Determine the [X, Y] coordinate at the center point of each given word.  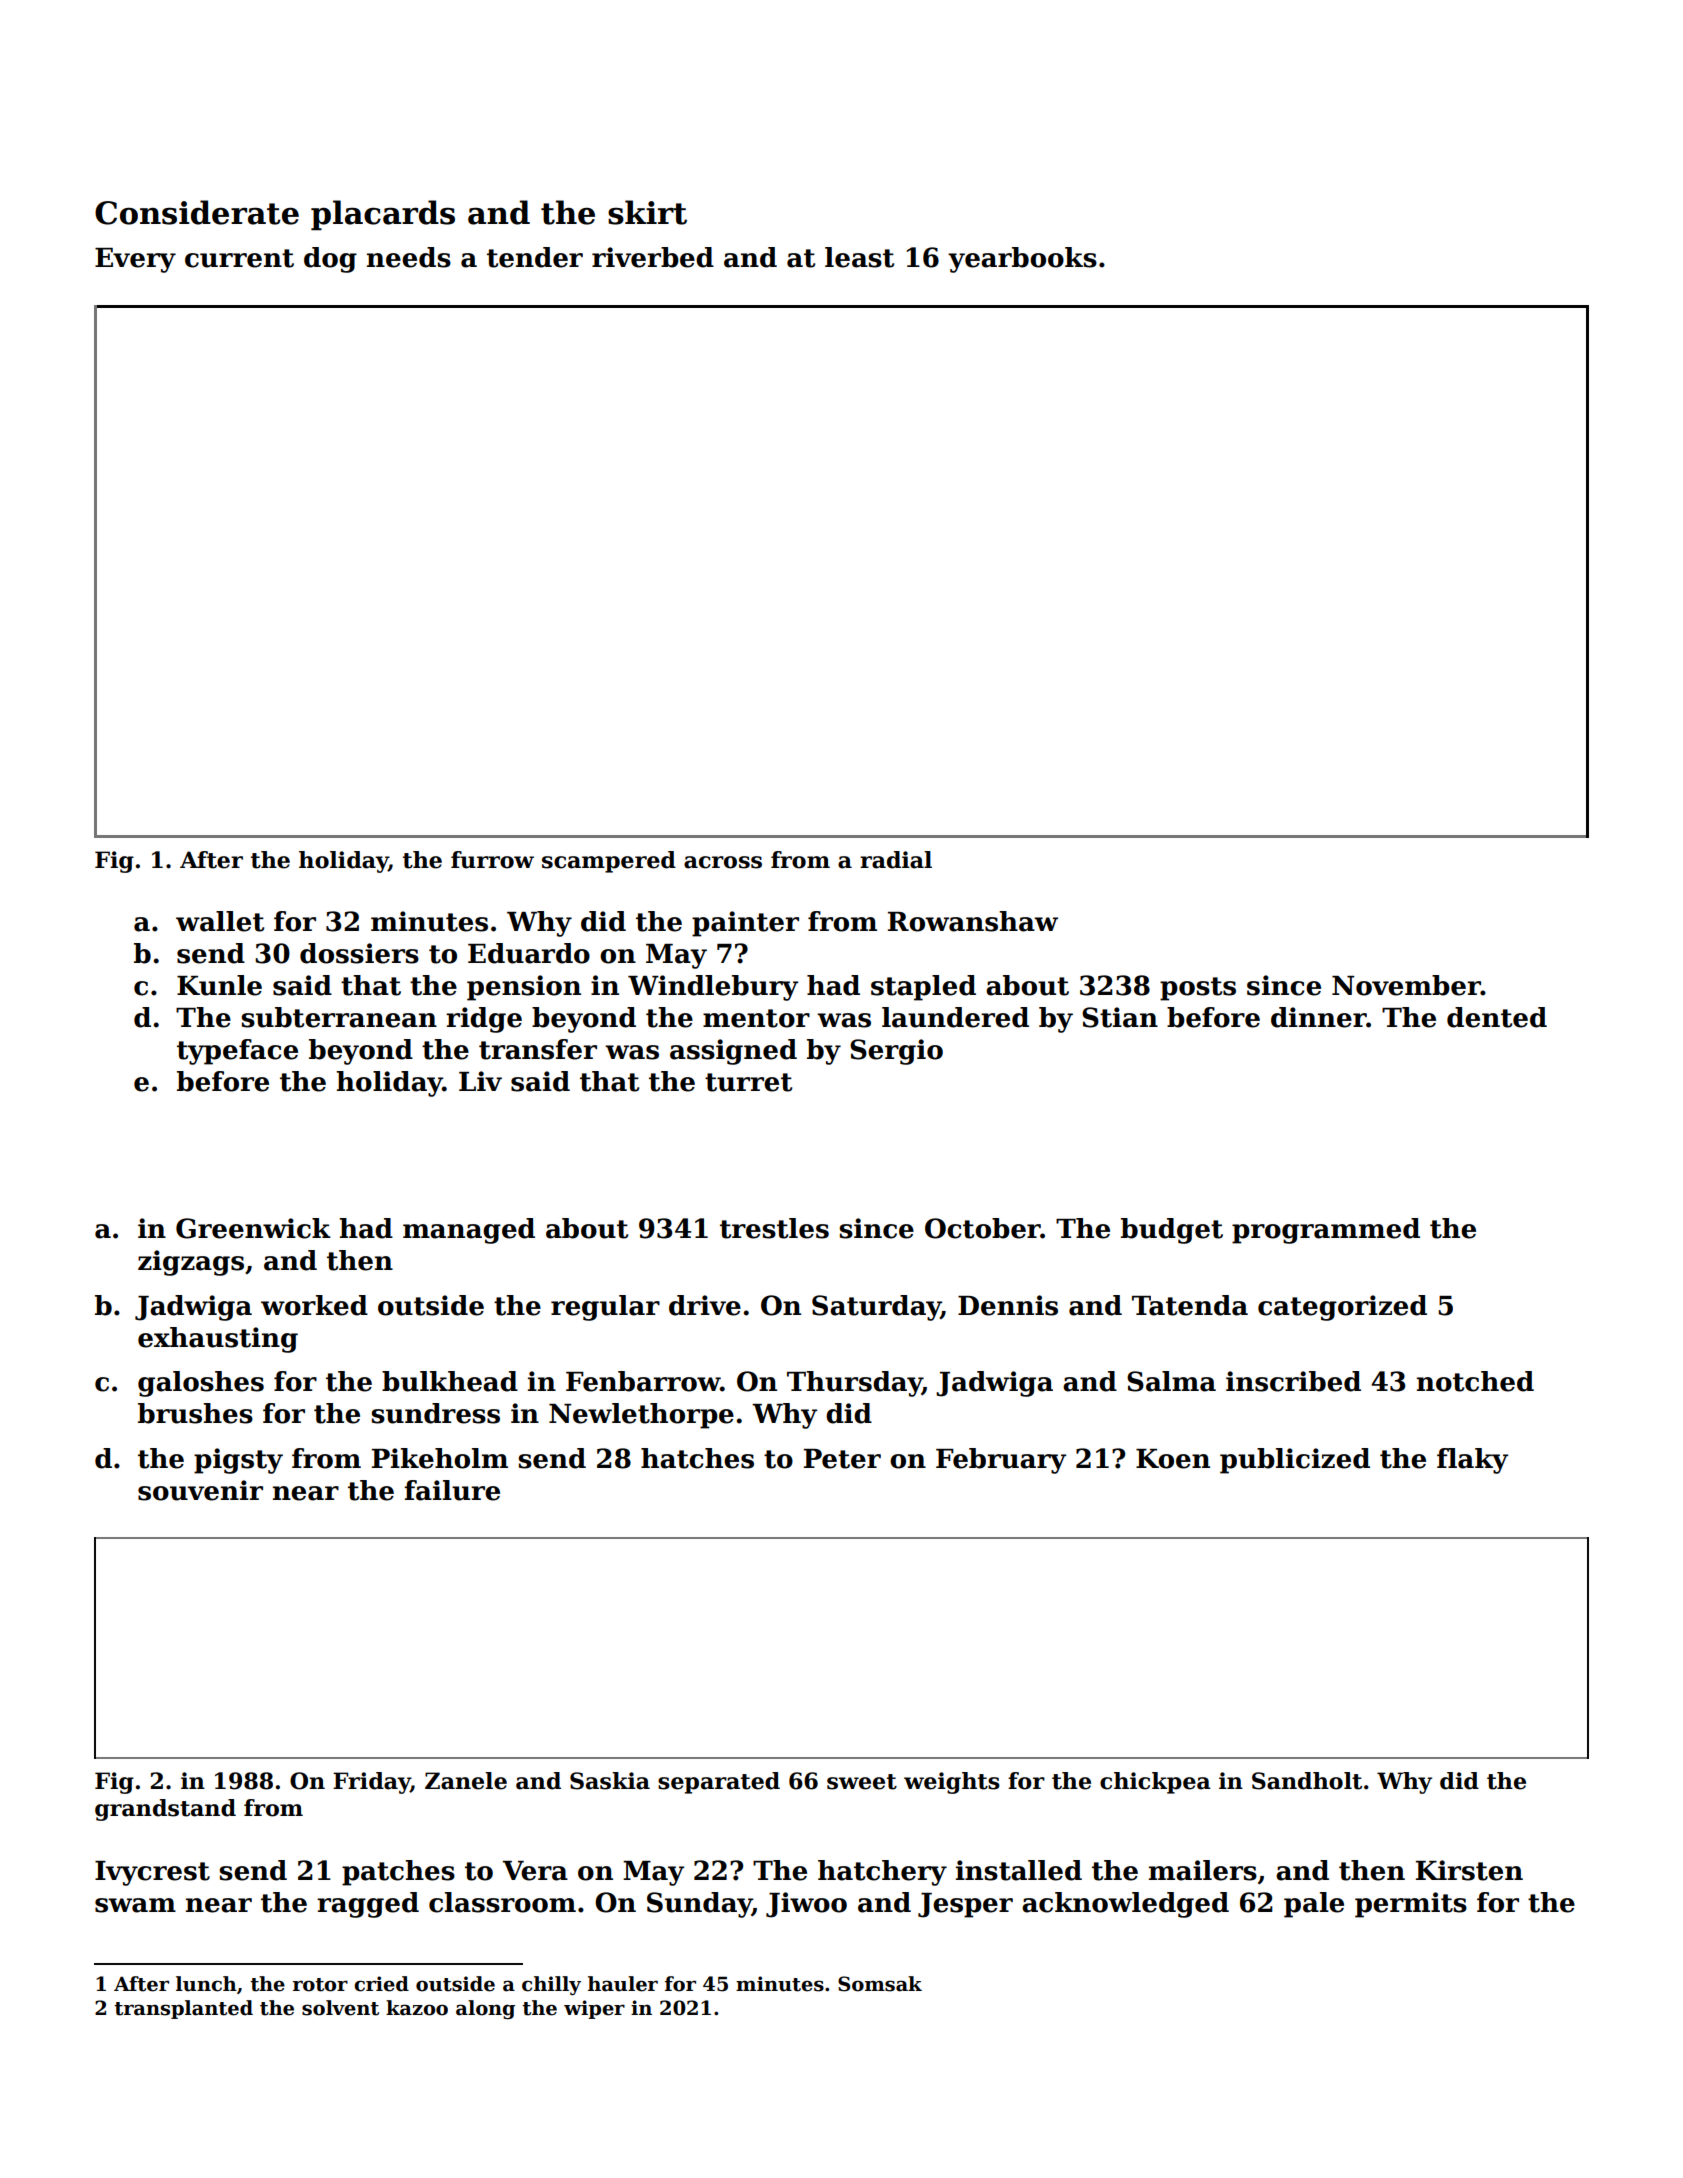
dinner [1319, 1017]
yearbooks [1022, 260]
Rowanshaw [973, 921]
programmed [1326, 1231]
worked [314, 1305]
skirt [647, 212]
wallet [220, 921]
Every [135, 260]
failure [452, 1490]
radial [896, 860]
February [1001, 1461]
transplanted [183, 2009]
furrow [492, 860]
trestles [774, 1228]
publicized [1295, 1461]
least [859, 257]
